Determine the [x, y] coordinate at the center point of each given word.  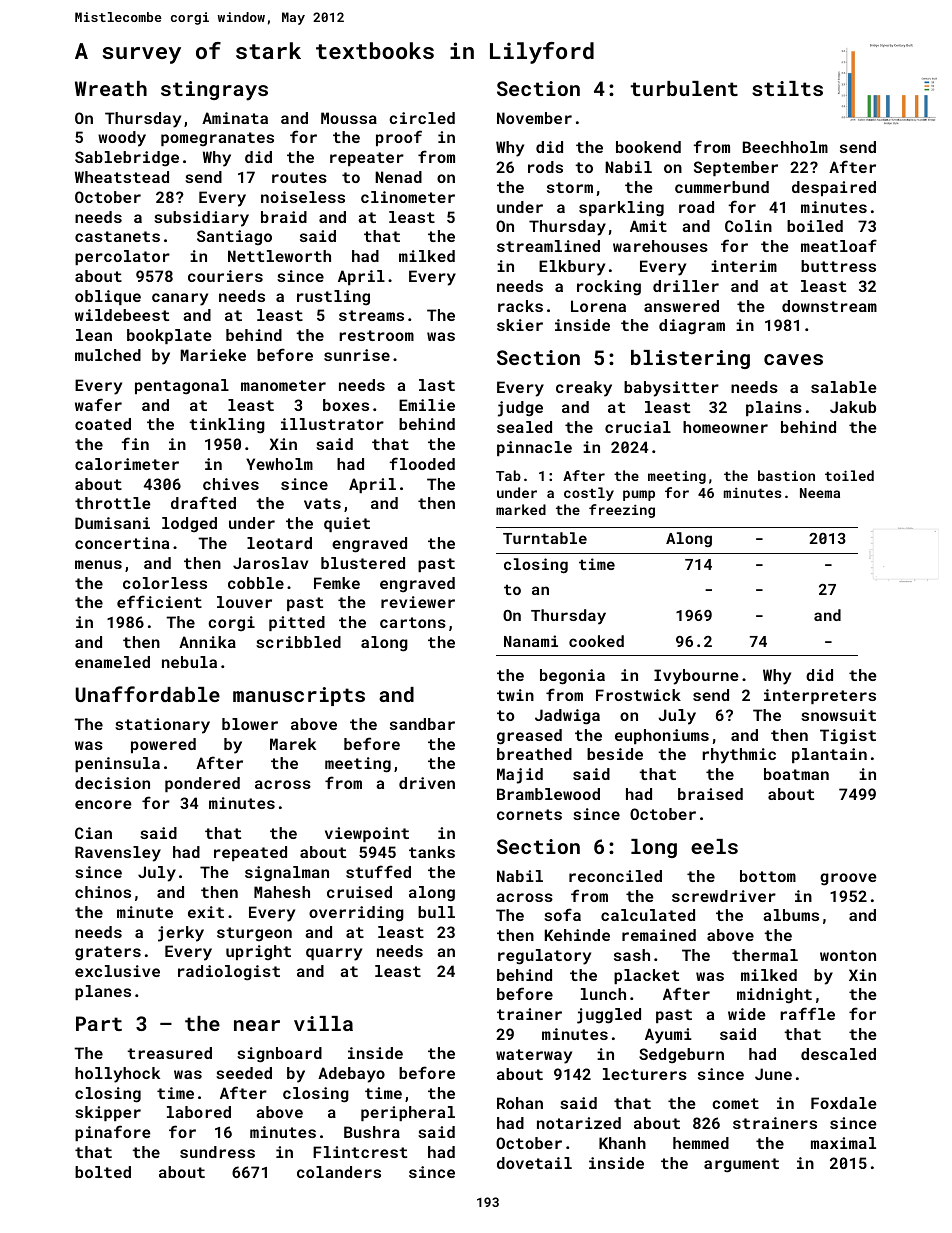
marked [521, 509]
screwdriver [724, 896]
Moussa [349, 118]
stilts [787, 88]
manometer [283, 385]
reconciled [615, 876]
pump [639, 495]
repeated [250, 853]
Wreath [111, 88]
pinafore [113, 1133]
